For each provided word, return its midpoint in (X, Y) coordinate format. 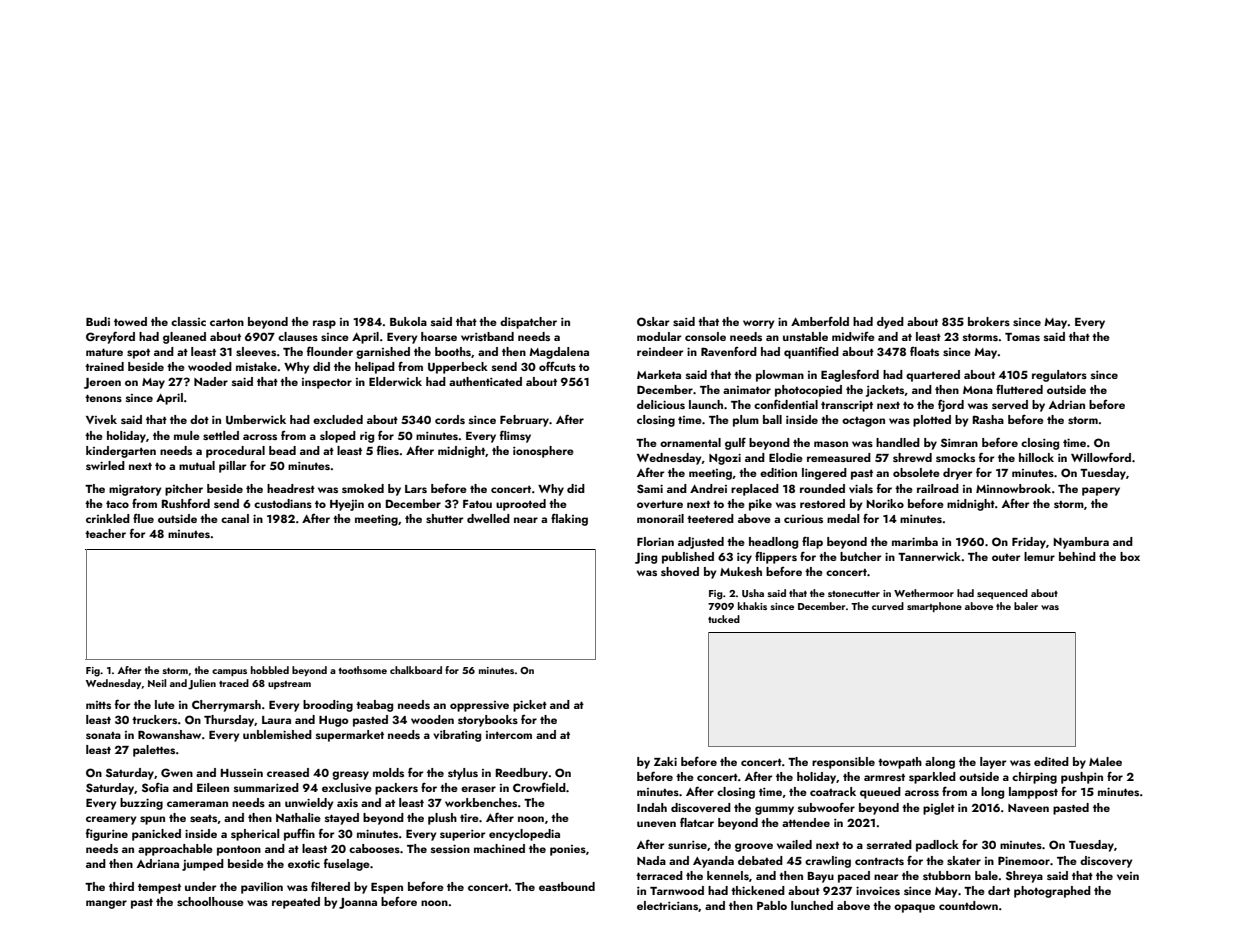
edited (1051, 761)
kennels (728, 875)
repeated (296, 903)
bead (282, 450)
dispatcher (528, 323)
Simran (959, 442)
